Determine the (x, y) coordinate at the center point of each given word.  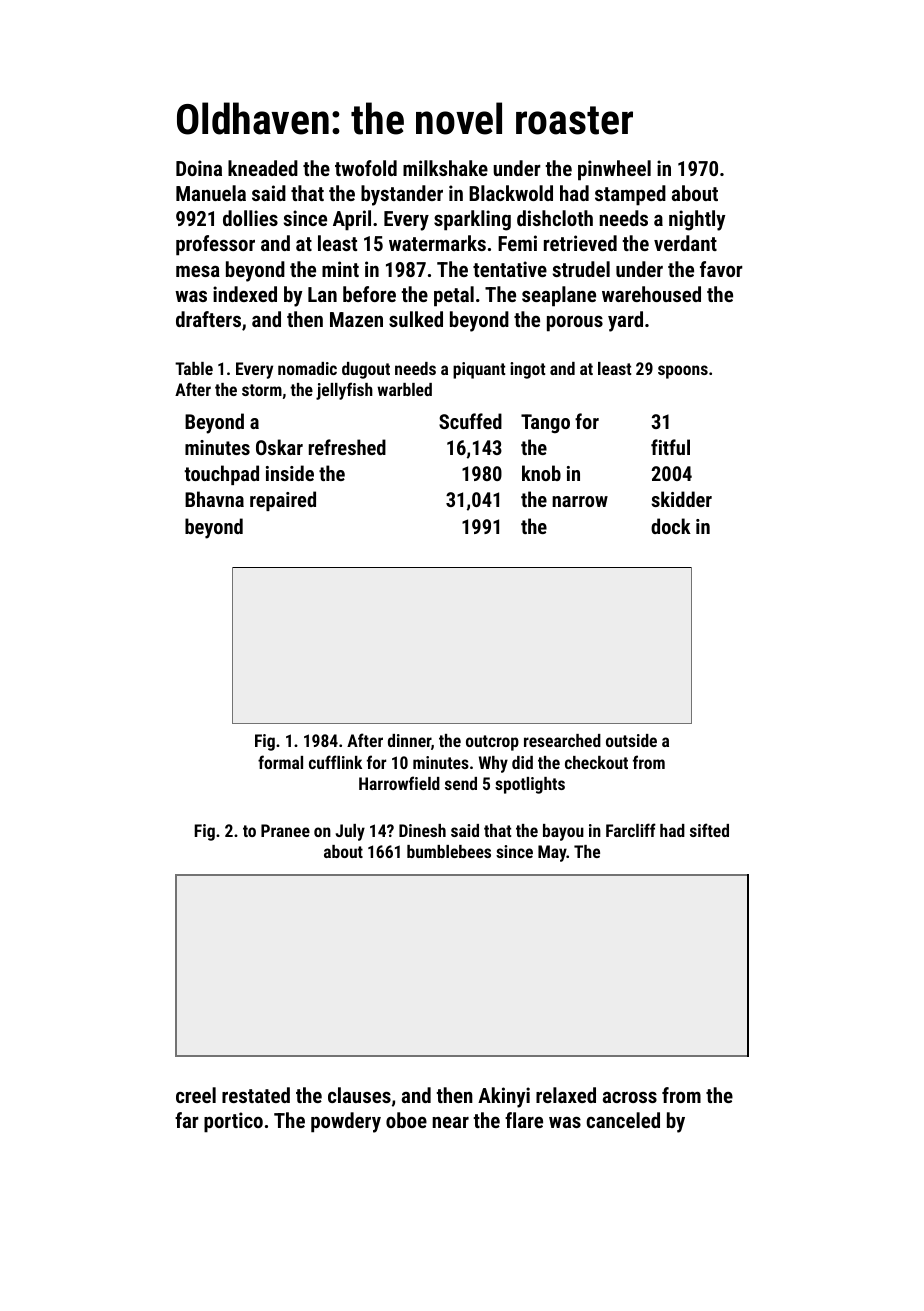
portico (233, 1122)
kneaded (263, 168)
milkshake (445, 168)
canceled (623, 1120)
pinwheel (614, 170)
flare (524, 1120)
